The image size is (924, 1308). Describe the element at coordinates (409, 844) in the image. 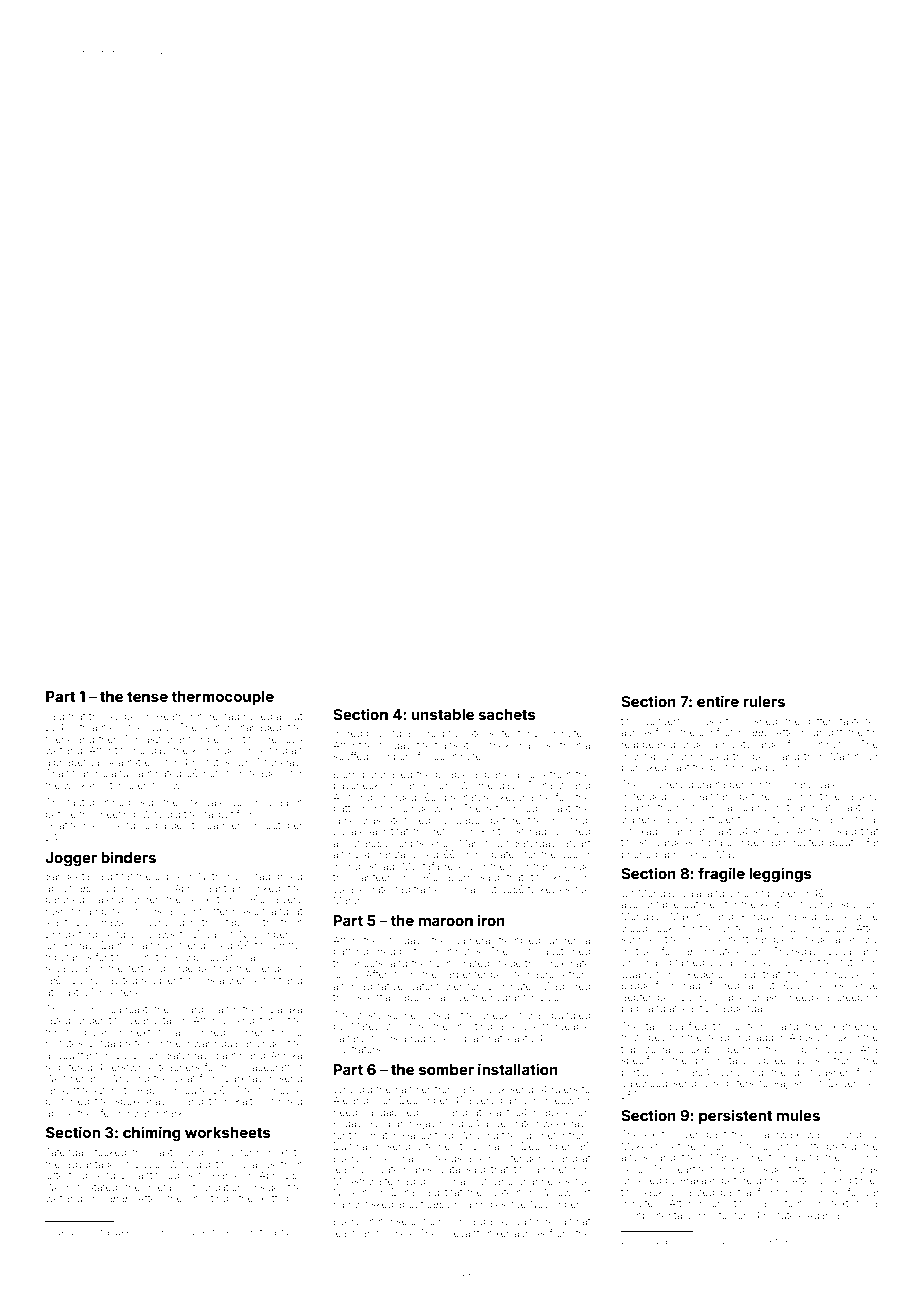

I see `scripts` at that location.
